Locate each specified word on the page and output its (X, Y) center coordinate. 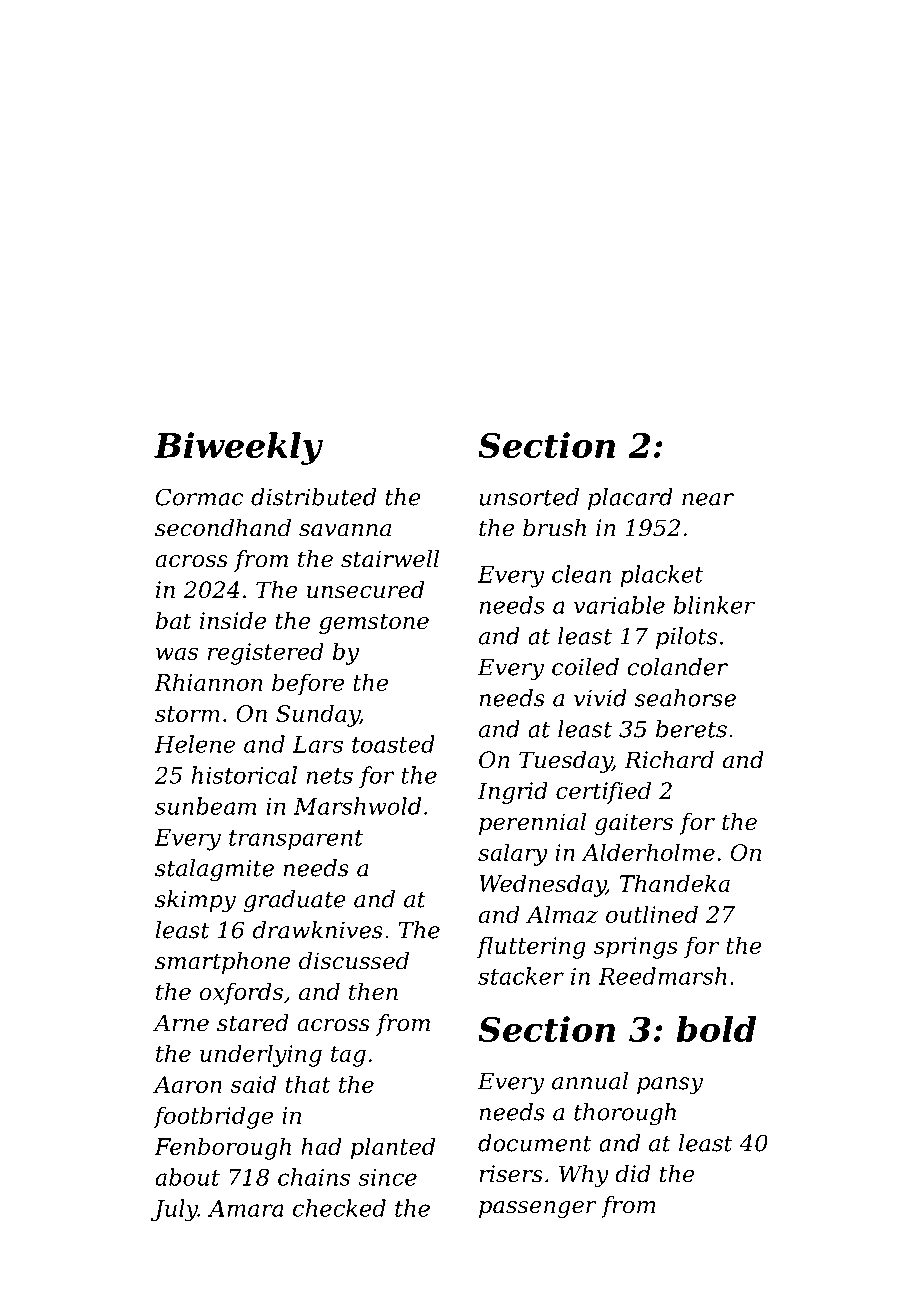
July (174, 1210)
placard (630, 499)
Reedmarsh (662, 976)
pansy (670, 1086)
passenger (538, 1209)
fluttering (531, 947)
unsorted (529, 497)
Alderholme (648, 852)
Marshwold (357, 806)
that (308, 1084)
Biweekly (238, 448)
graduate (295, 901)
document (535, 1143)
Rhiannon (208, 682)
